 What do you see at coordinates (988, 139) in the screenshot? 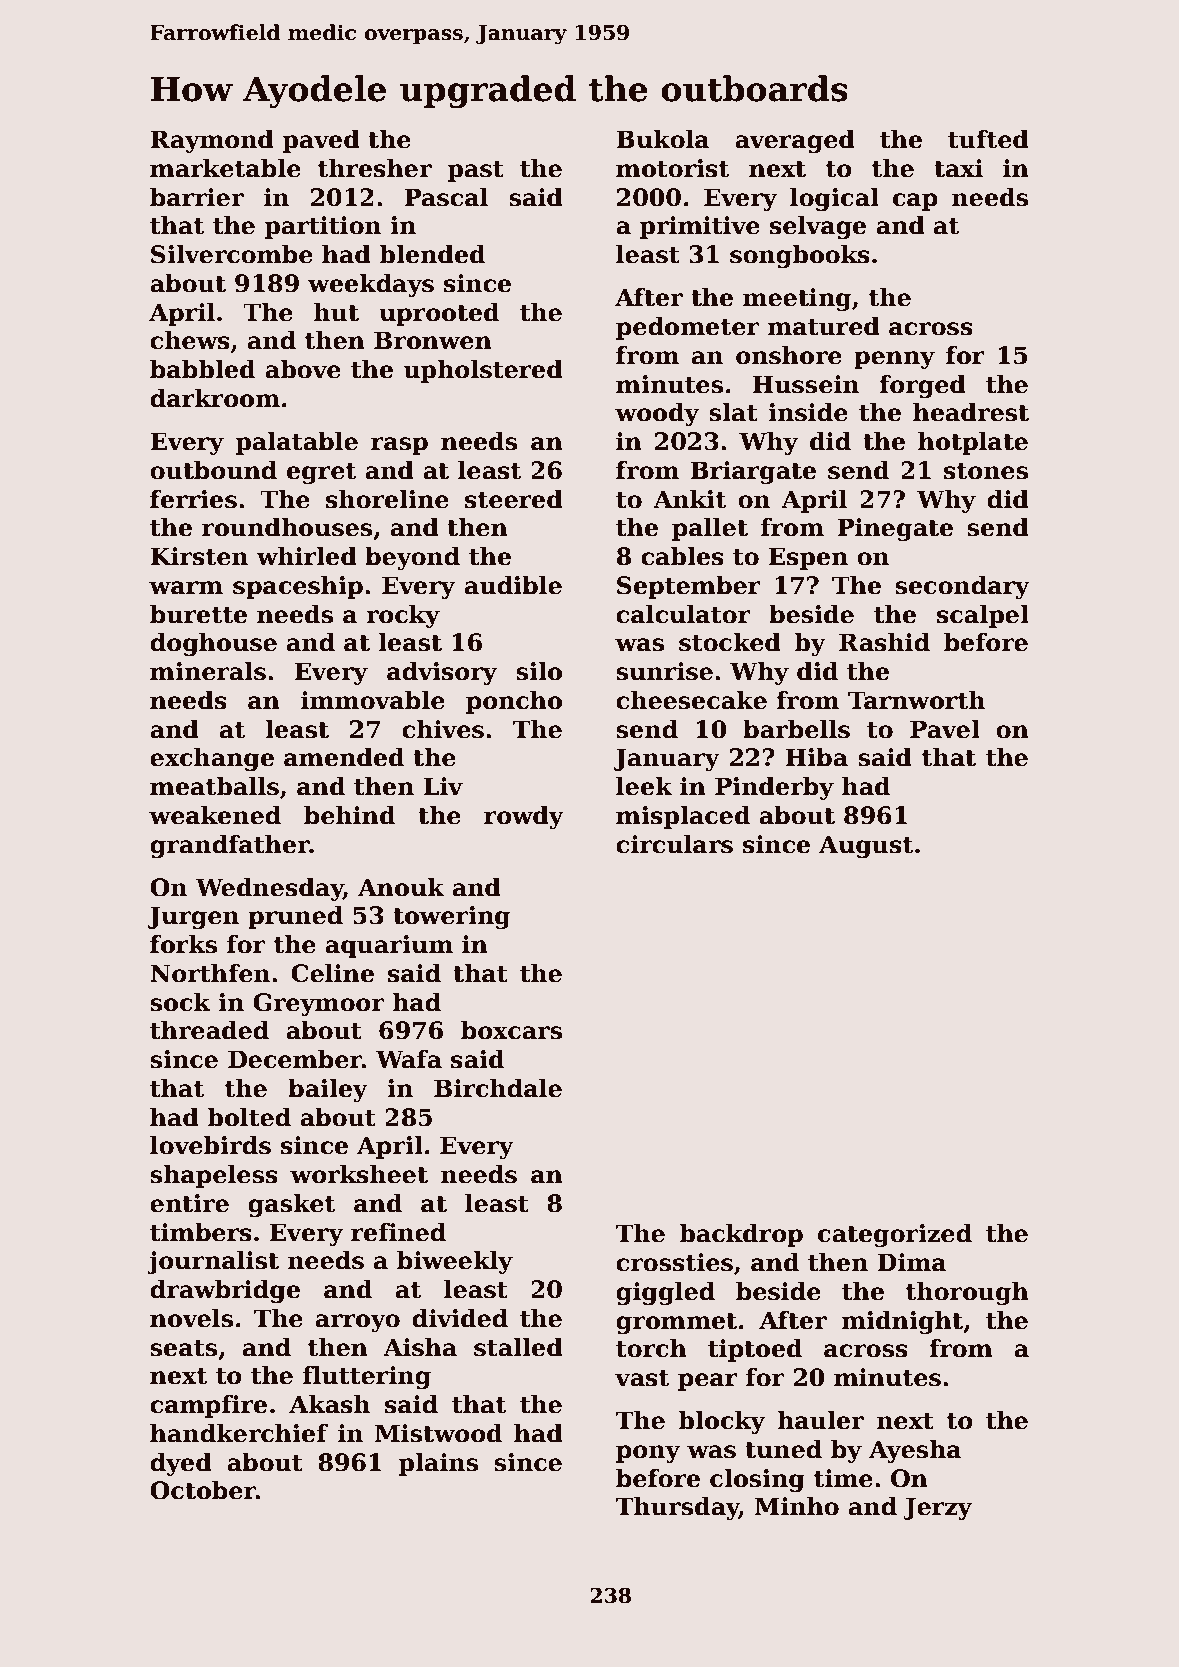
I see `tufted` at bounding box center [988, 139].
